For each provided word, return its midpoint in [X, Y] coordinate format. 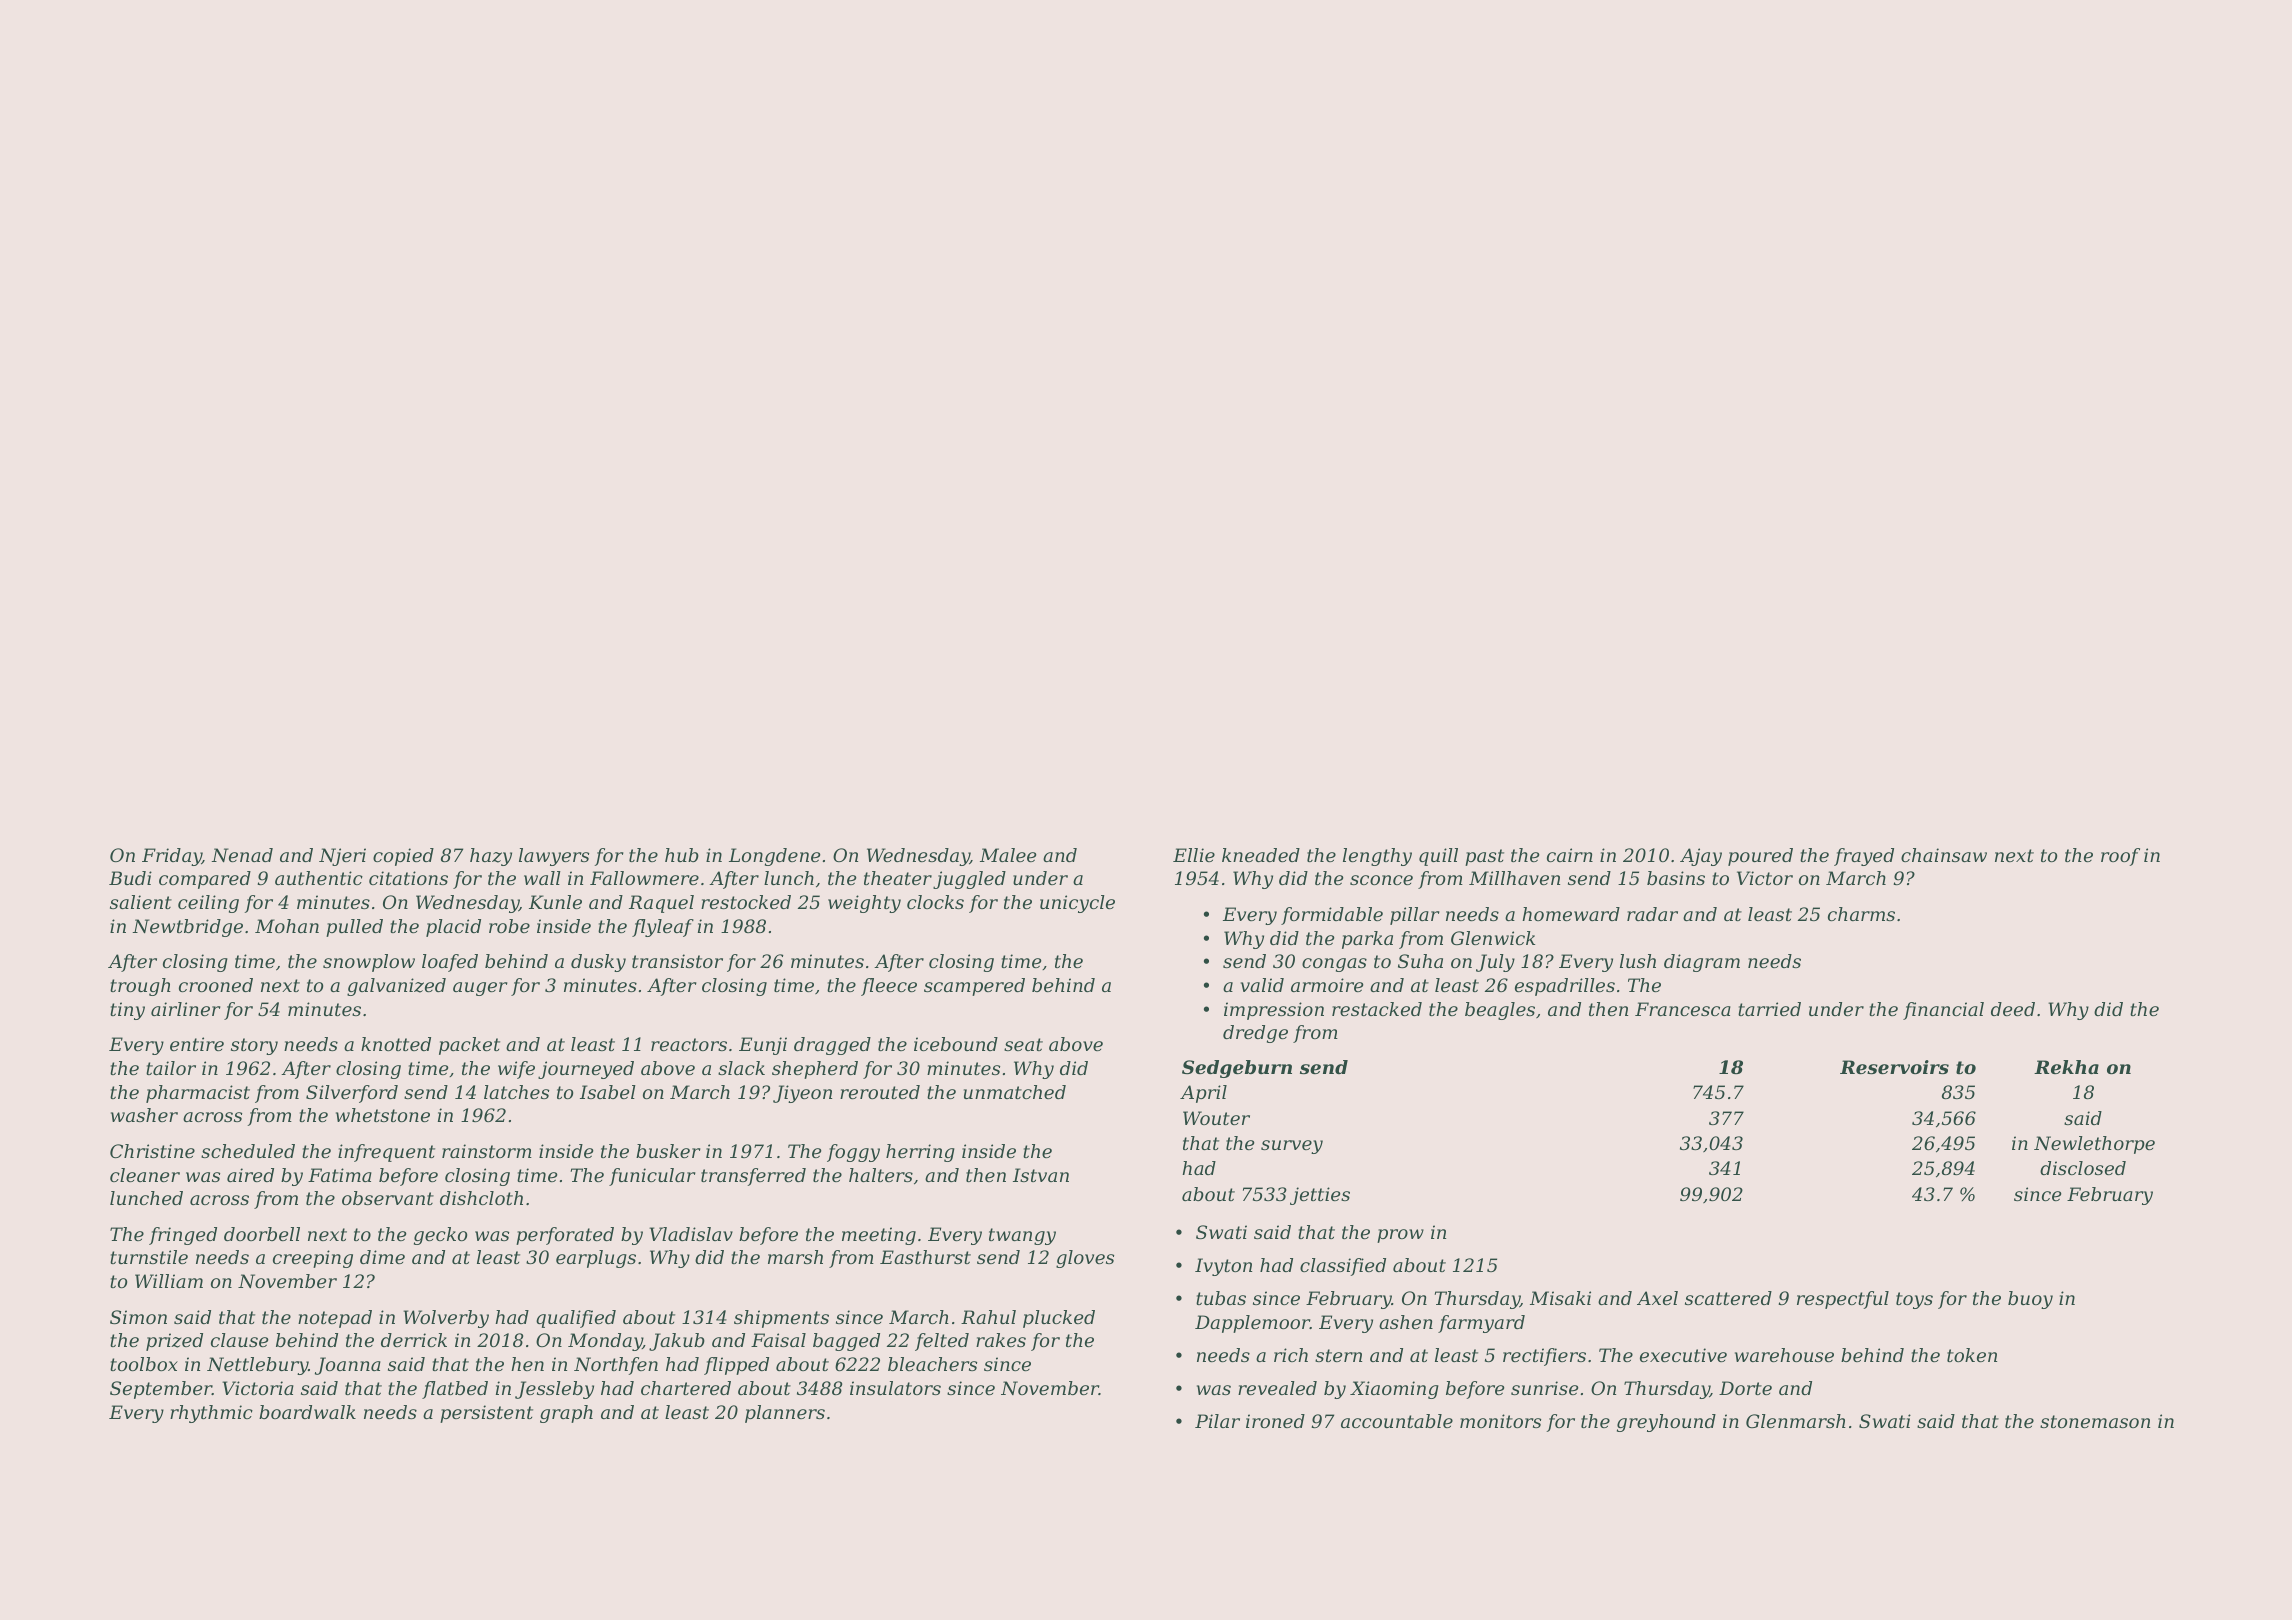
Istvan [1041, 1175]
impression [1274, 1011]
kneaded [1261, 855]
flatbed [455, 1390]
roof [2120, 857]
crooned [216, 985]
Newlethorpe [2094, 1145]
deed [2013, 1009]
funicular [652, 1177]
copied [403, 857]
